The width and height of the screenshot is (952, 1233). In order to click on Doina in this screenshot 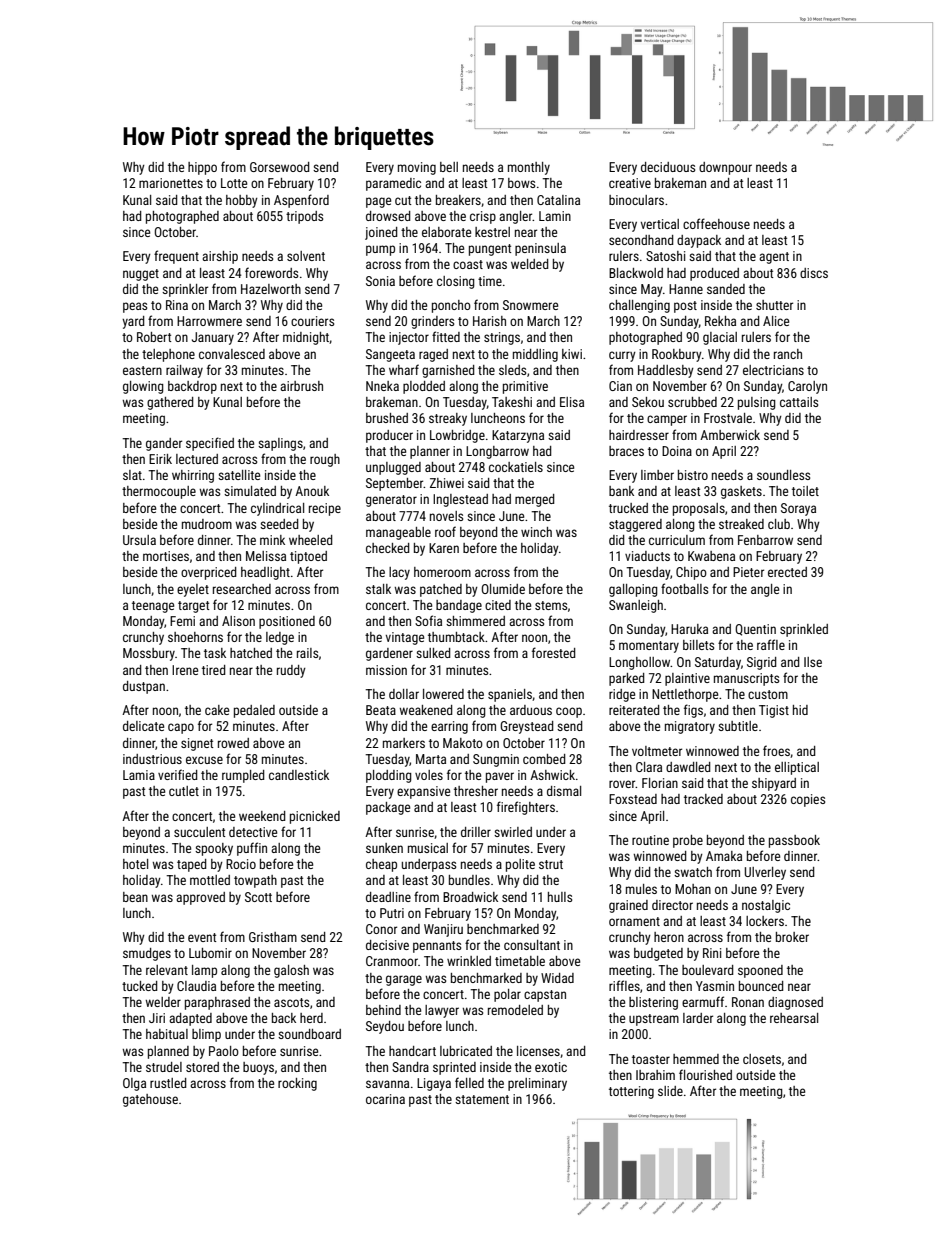, I will do `click(677, 451)`.
